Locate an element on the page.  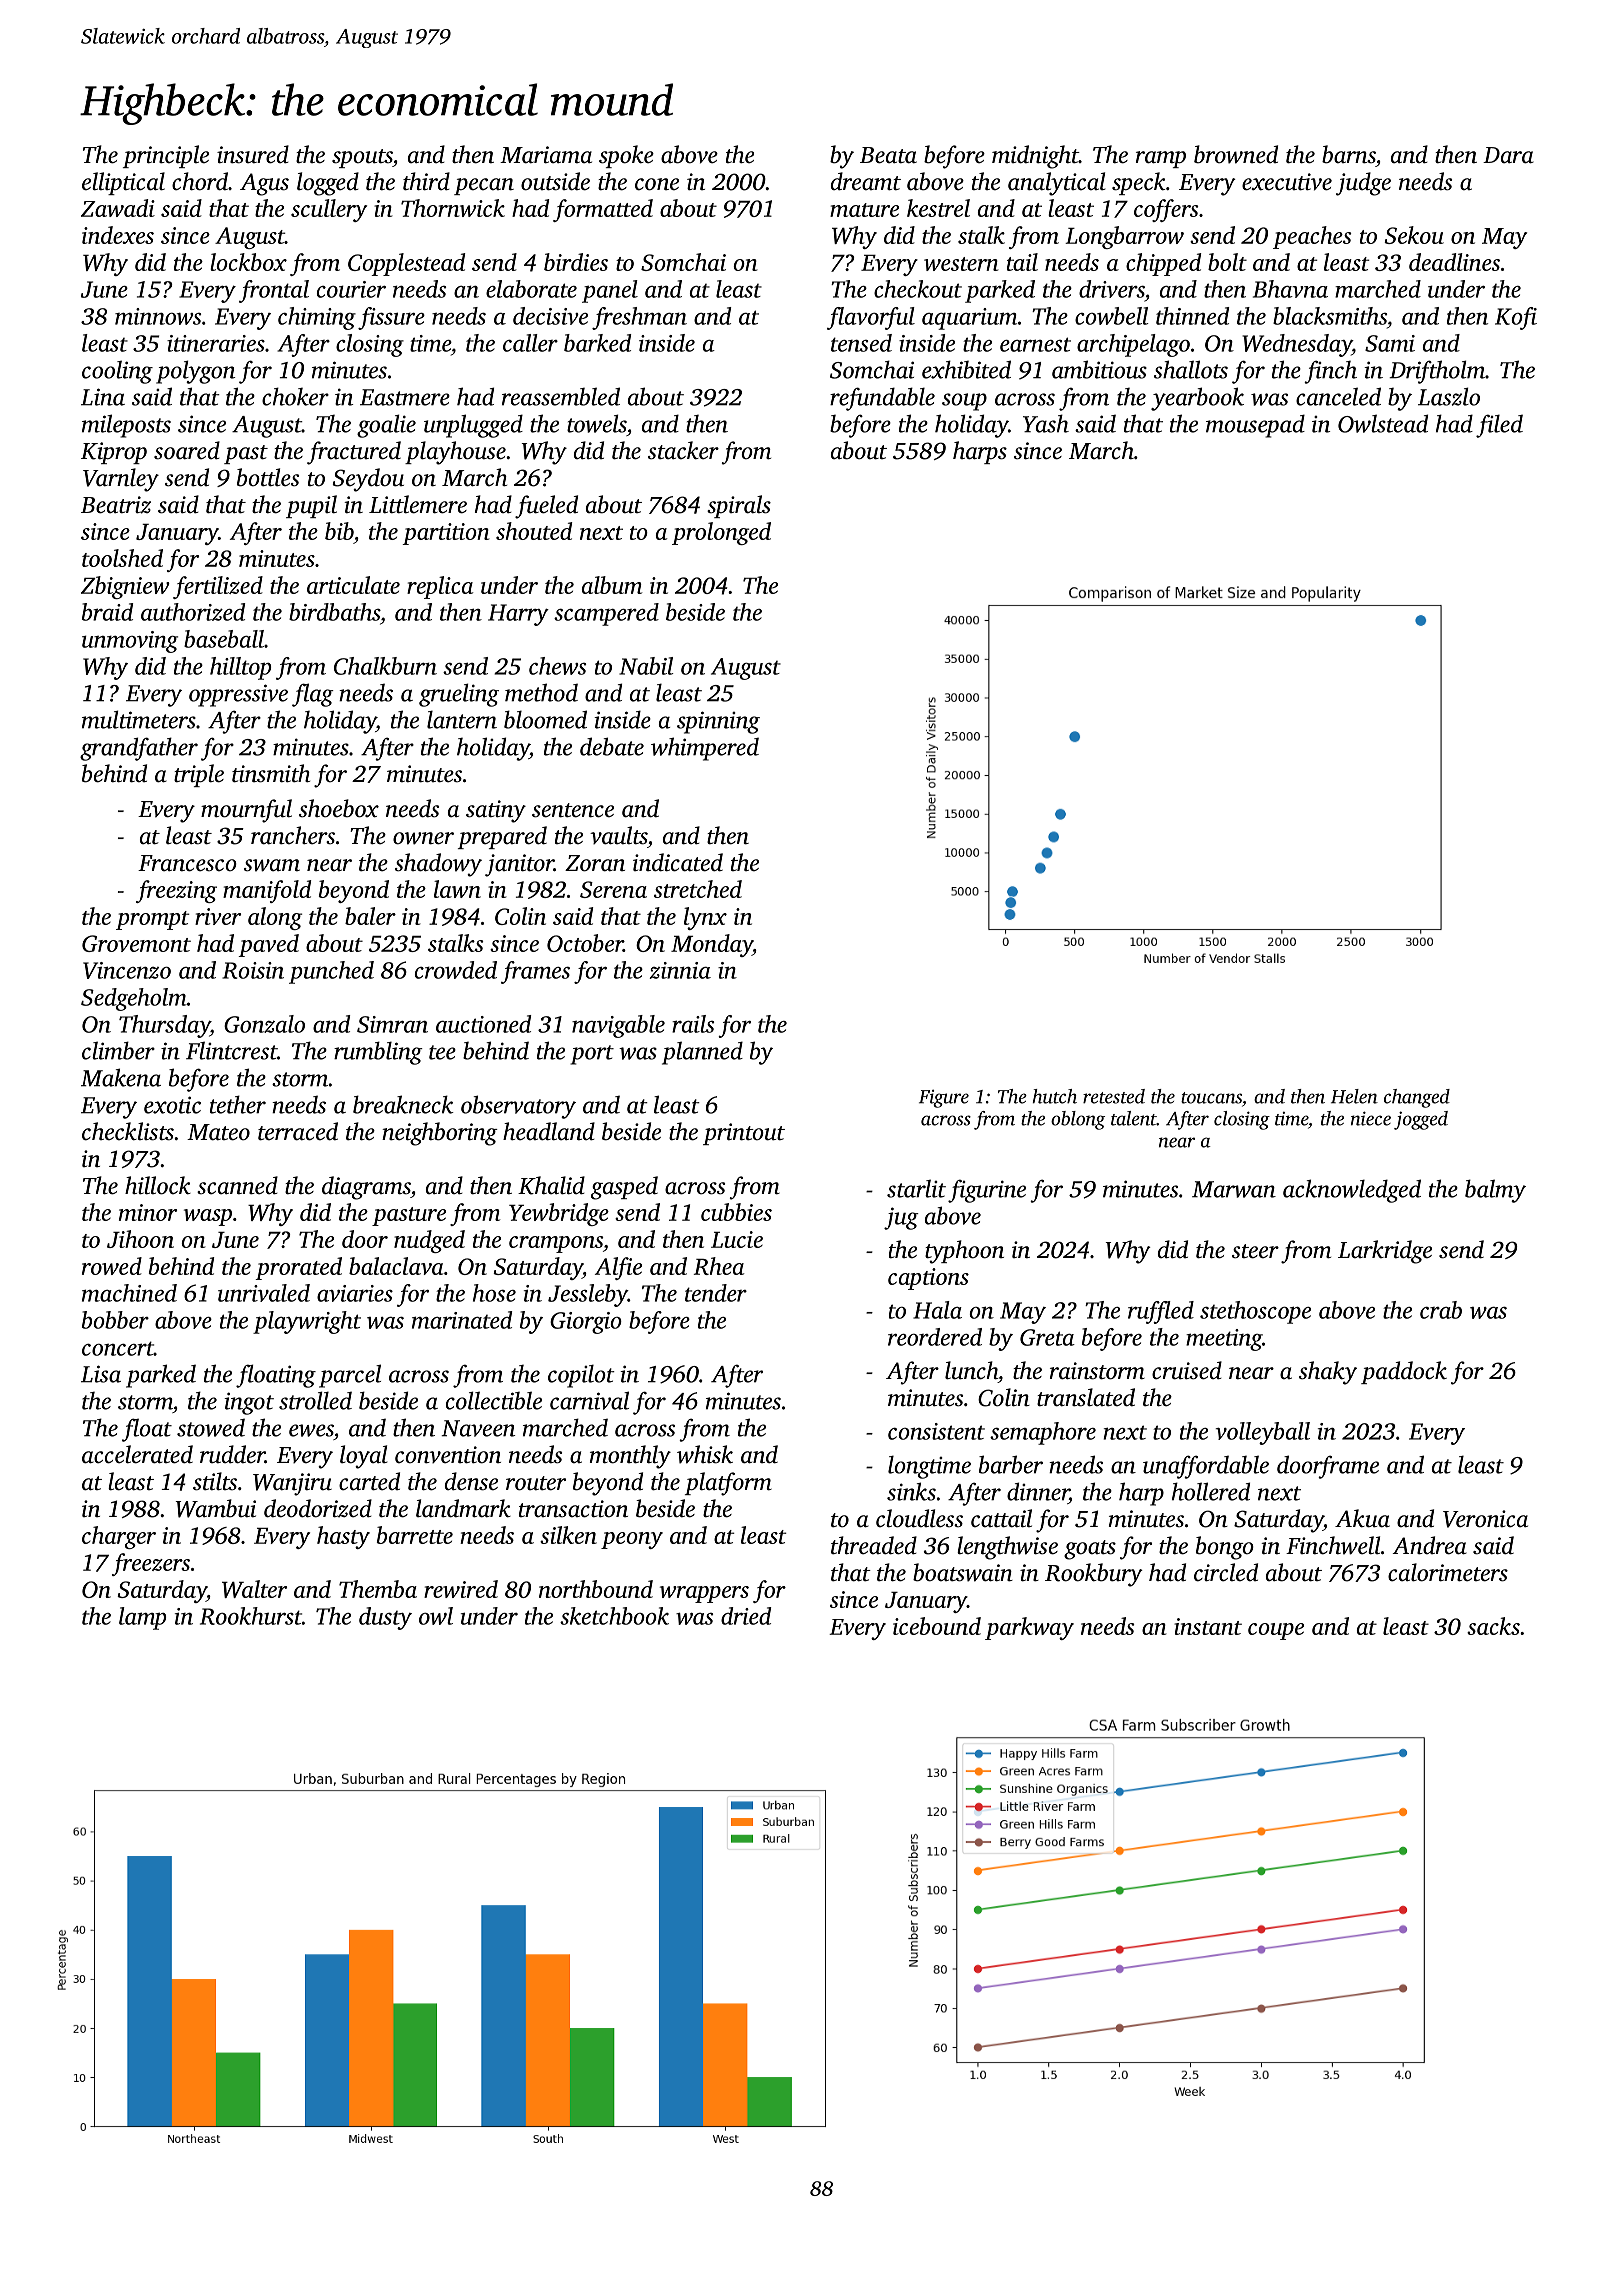
mournful is located at coordinates (246, 811).
